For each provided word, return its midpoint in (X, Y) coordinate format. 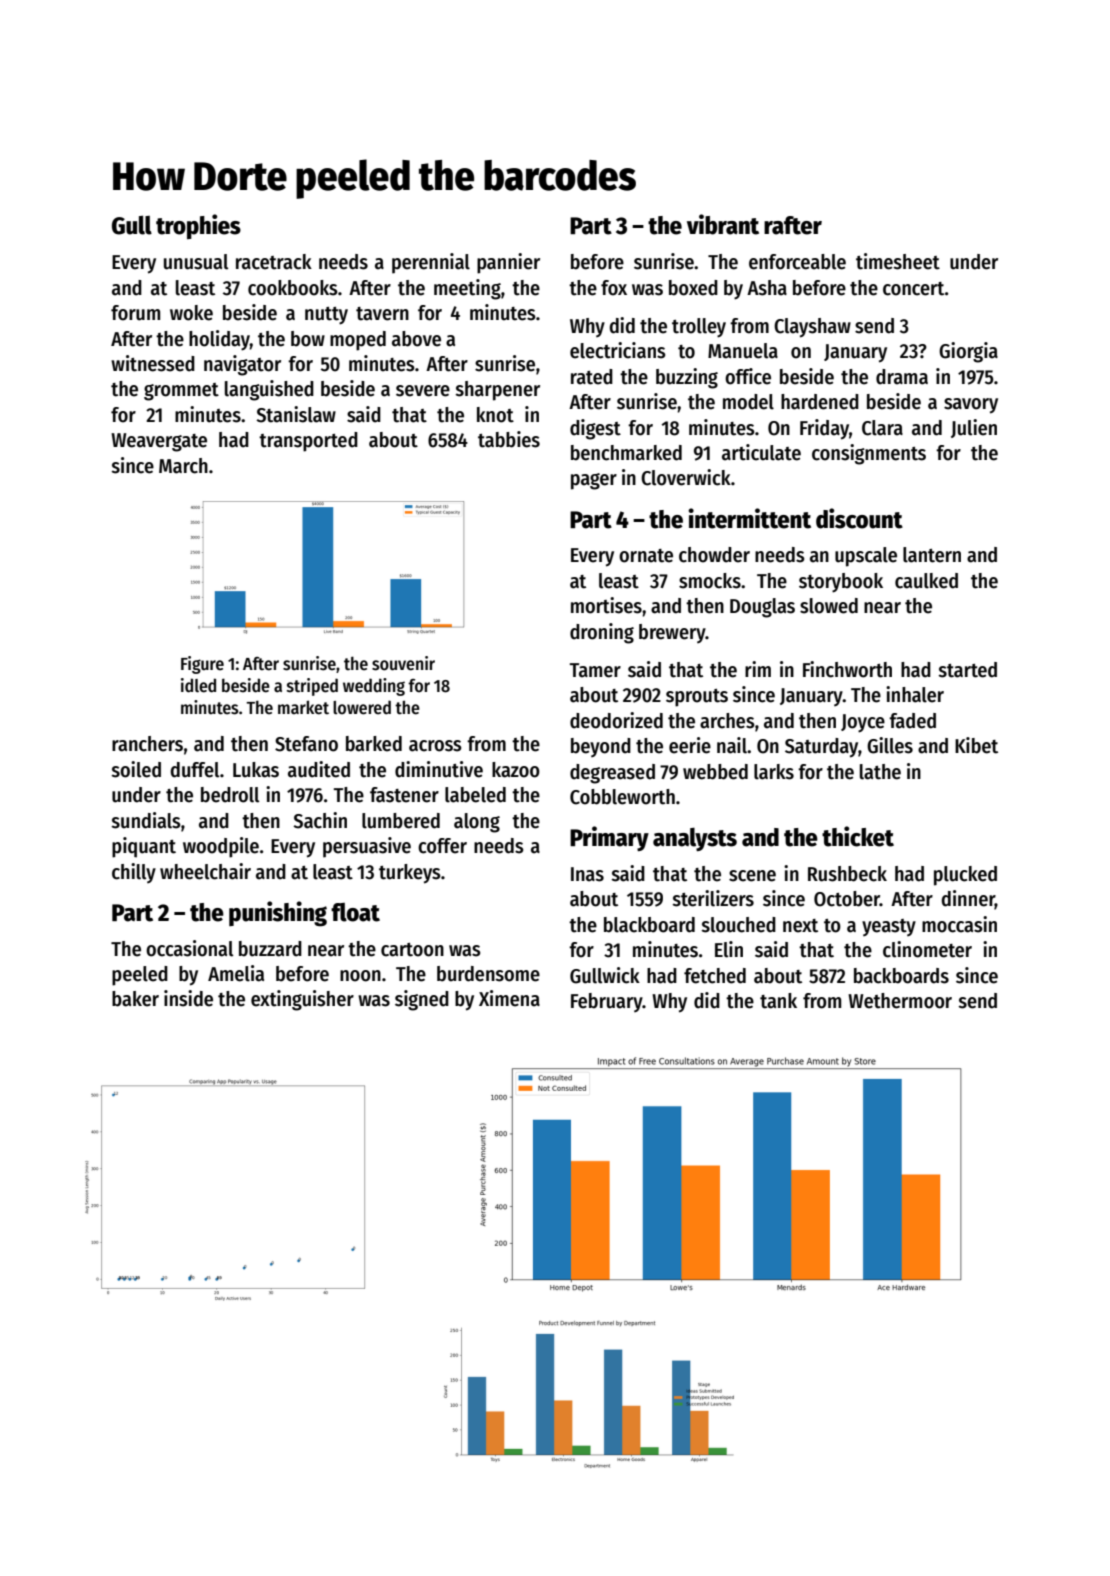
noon (360, 976)
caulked (926, 581)
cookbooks (293, 288)
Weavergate (159, 442)
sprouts (697, 698)
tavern (382, 314)
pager (594, 481)
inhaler (915, 694)
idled (198, 685)
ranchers (147, 744)
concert (914, 289)
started (967, 670)
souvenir (403, 663)
